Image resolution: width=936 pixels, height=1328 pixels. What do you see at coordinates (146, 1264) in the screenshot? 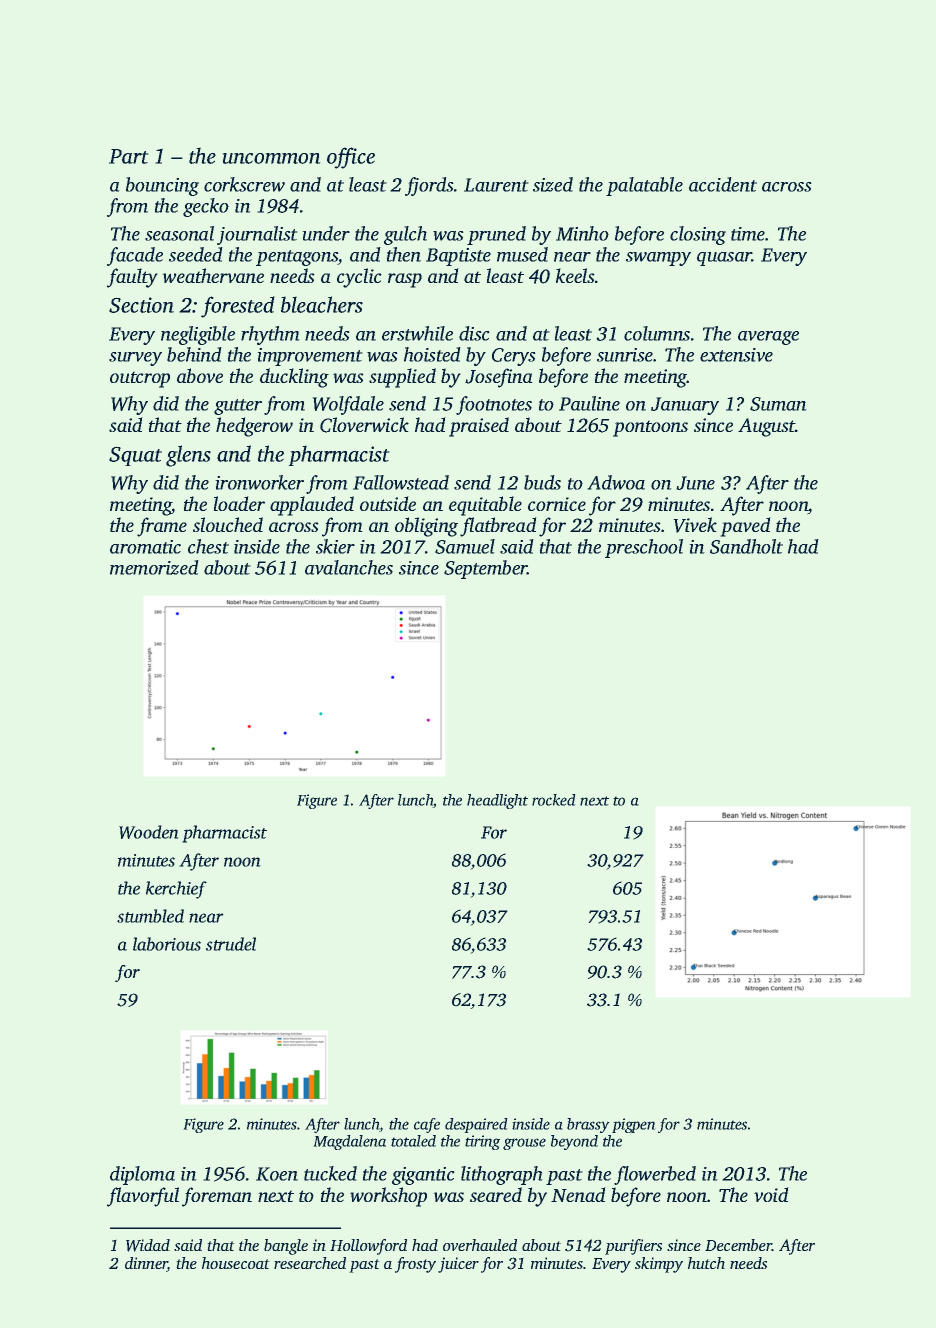
I see `dinner` at bounding box center [146, 1264].
